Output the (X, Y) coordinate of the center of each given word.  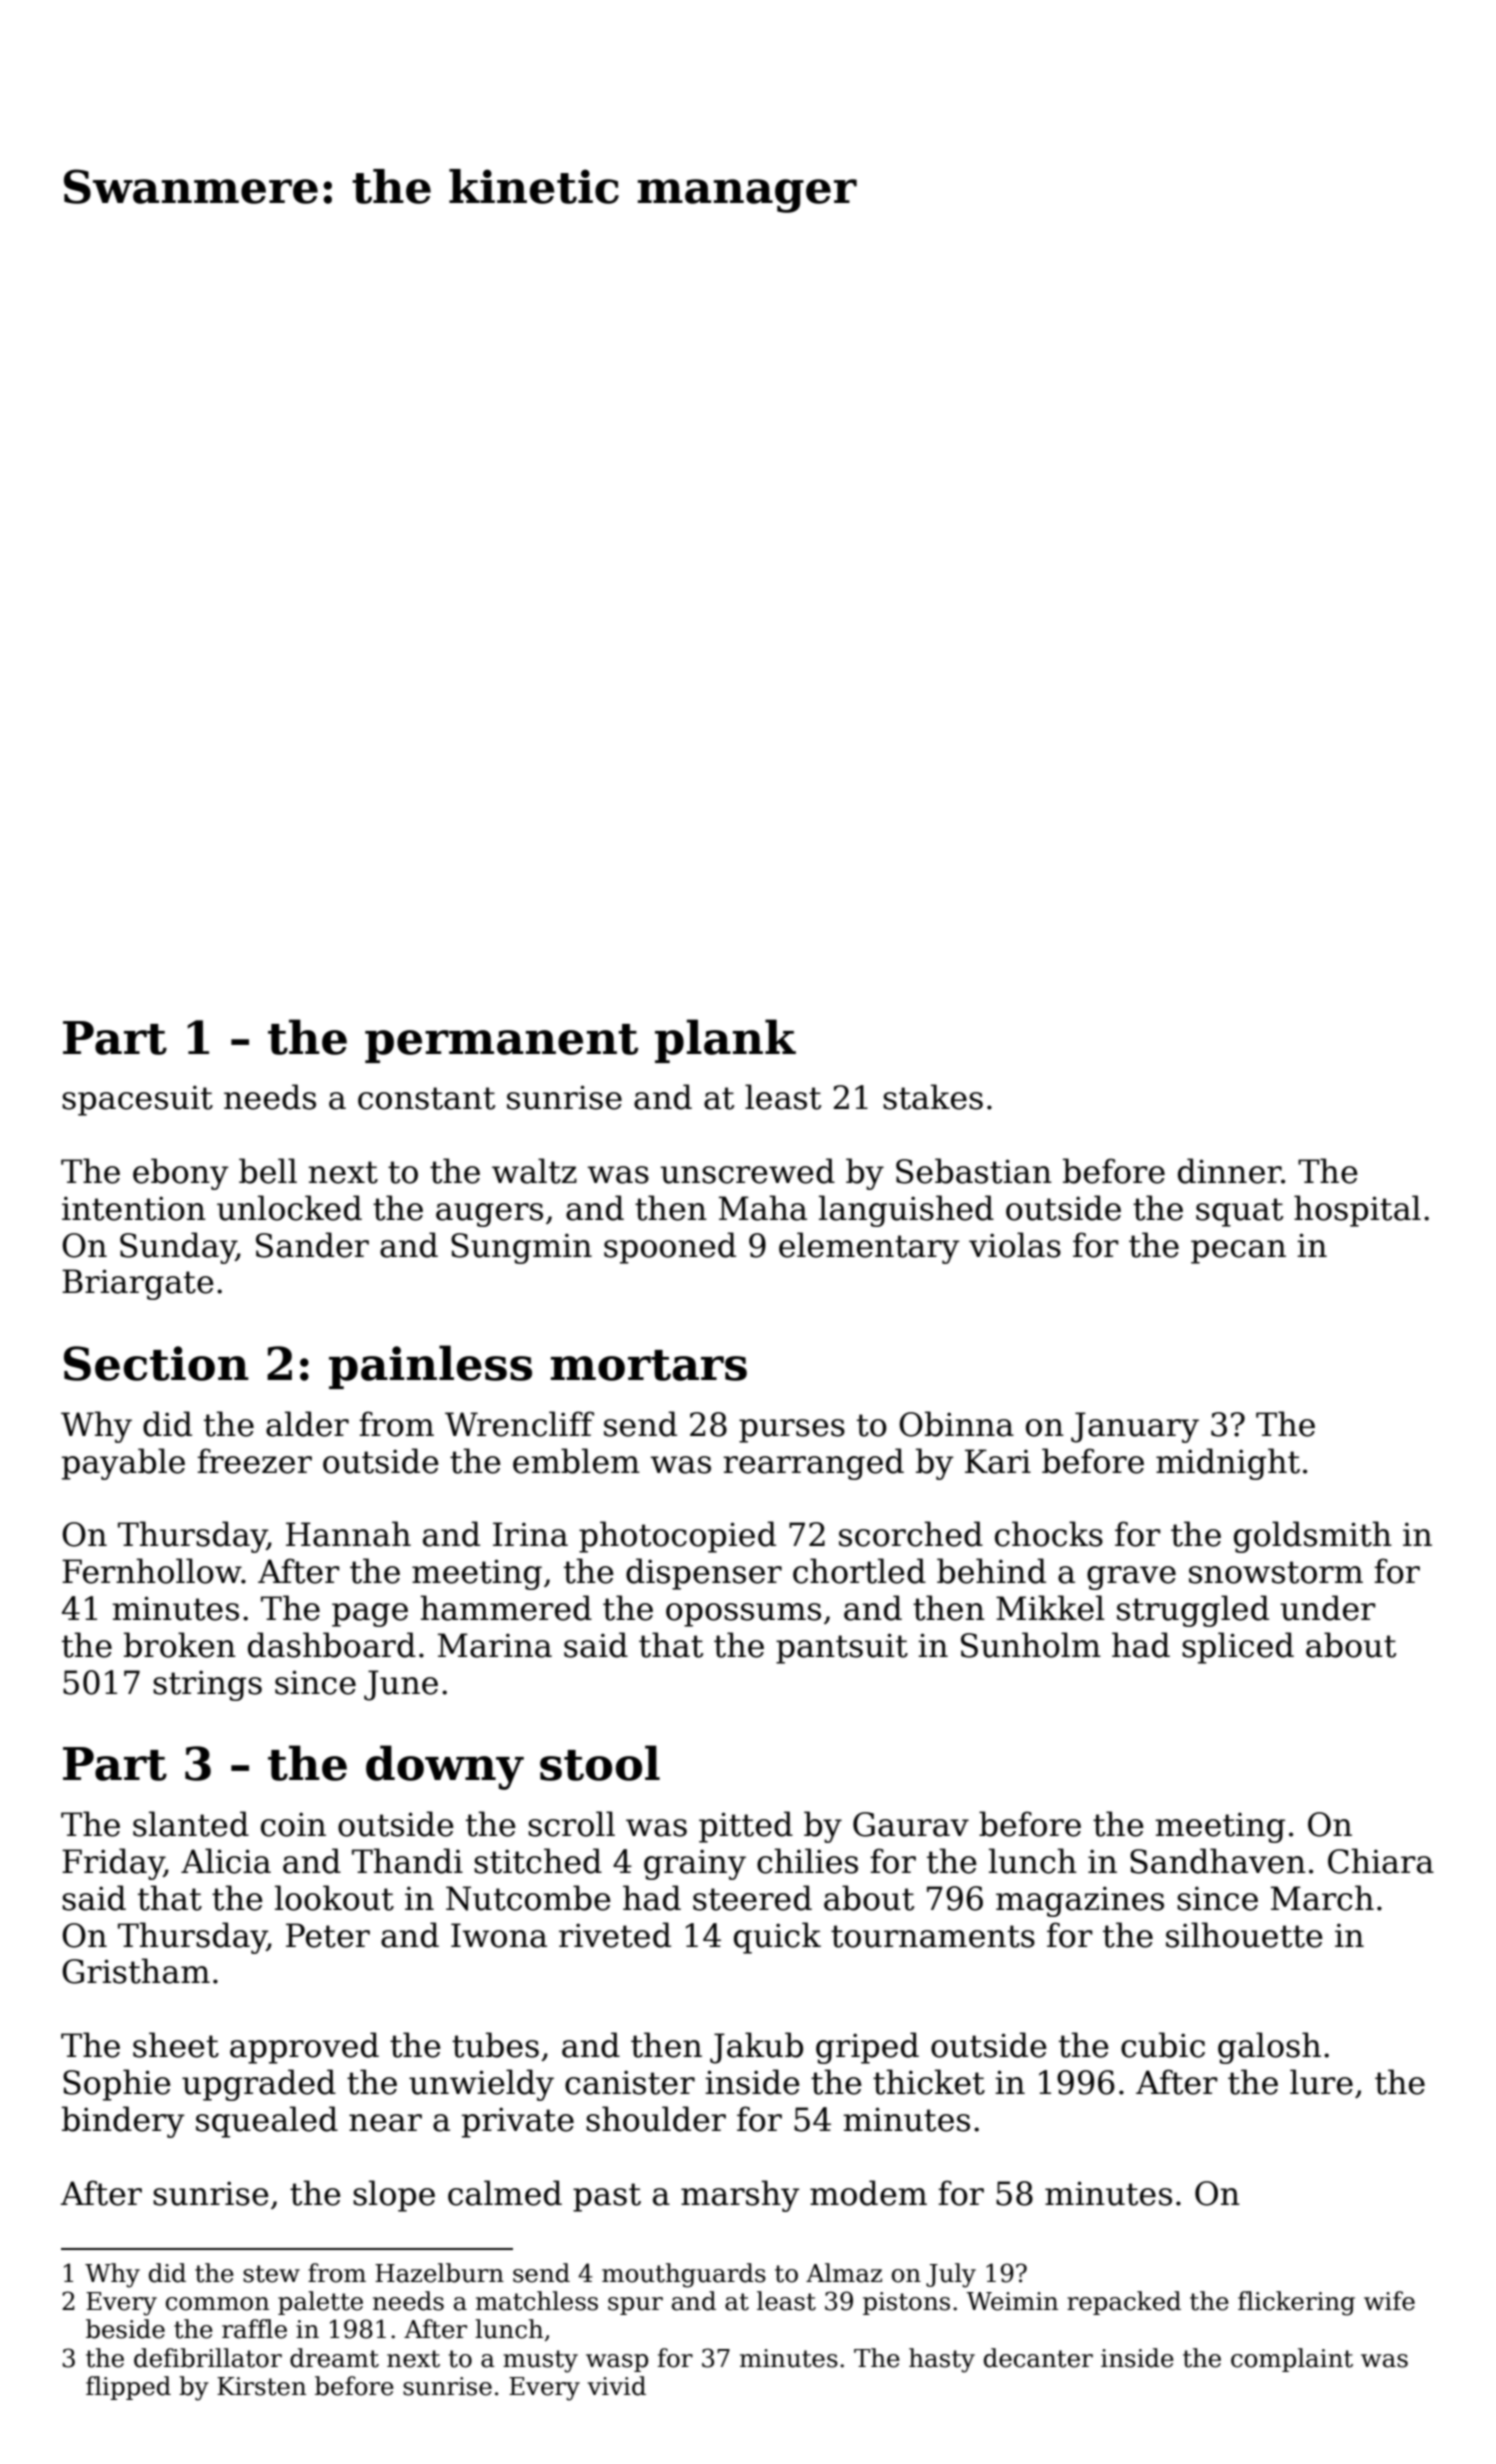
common (217, 2304)
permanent (501, 1043)
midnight (1228, 1464)
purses (792, 1431)
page (370, 1615)
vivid (616, 2386)
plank (725, 1041)
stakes (933, 1097)
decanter (1038, 2358)
